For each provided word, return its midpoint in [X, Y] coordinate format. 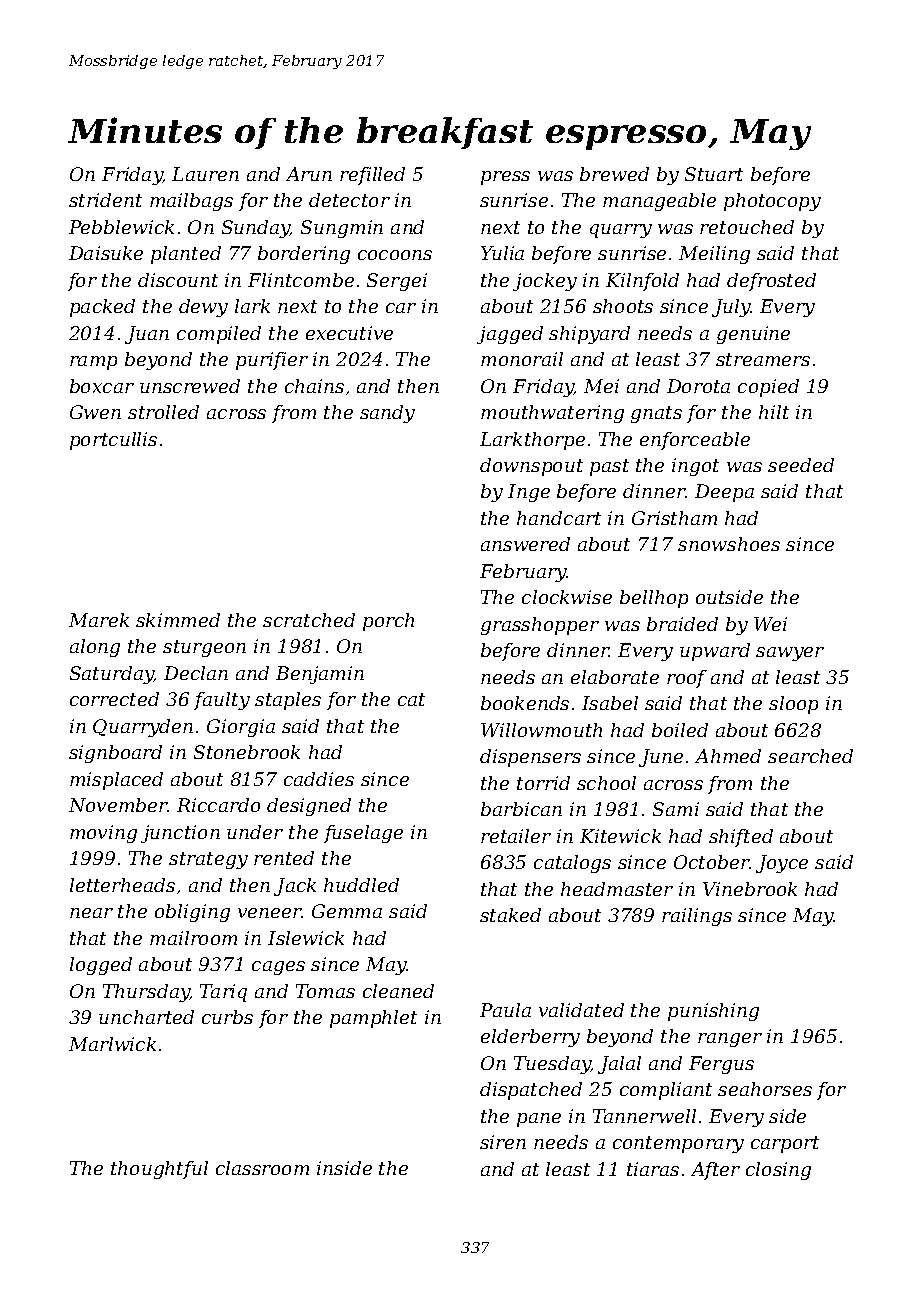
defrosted [771, 282]
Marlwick [112, 1044]
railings [697, 917]
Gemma [347, 911]
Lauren [205, 174]
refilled [372, 176]
